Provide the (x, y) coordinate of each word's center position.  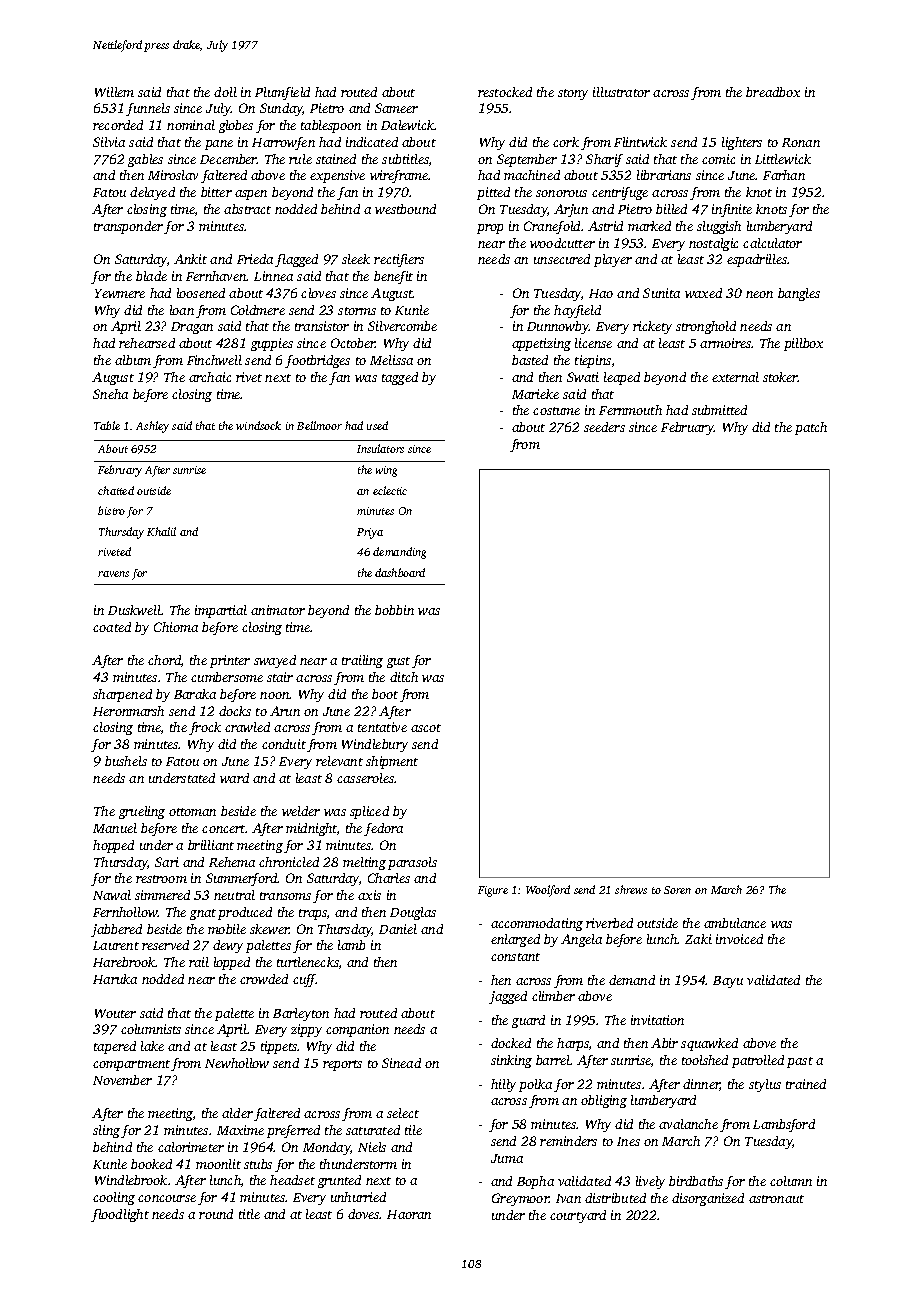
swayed (275, 661)
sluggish (719, 227)
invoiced (739, 939)
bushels (126, 761)
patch (811, 428)
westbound (405, 209)
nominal (191, 125)
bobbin (394, 610)
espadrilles (757, 260)
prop (490, 229)
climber (553, 996)
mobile (227, 929)
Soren (677, 890)
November (122, 1080)
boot (385, 694)
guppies (272, 344)
